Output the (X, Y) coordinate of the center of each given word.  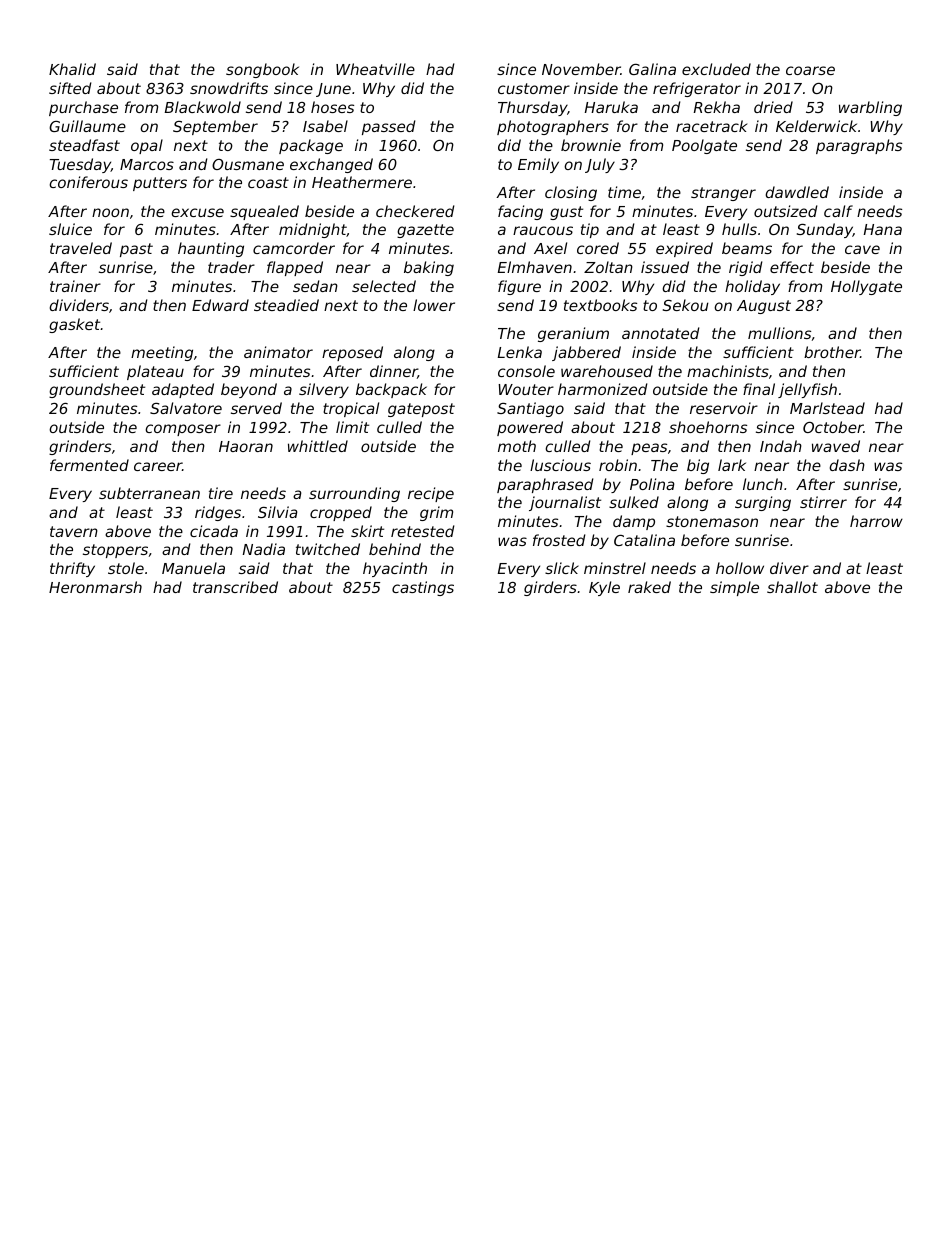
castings (423, 588)
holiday (752, 287)
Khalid (72, 69)
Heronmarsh (95, 587)
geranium (573, 334)
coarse (810, 70)
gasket (75, 325)
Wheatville (375, 69)
